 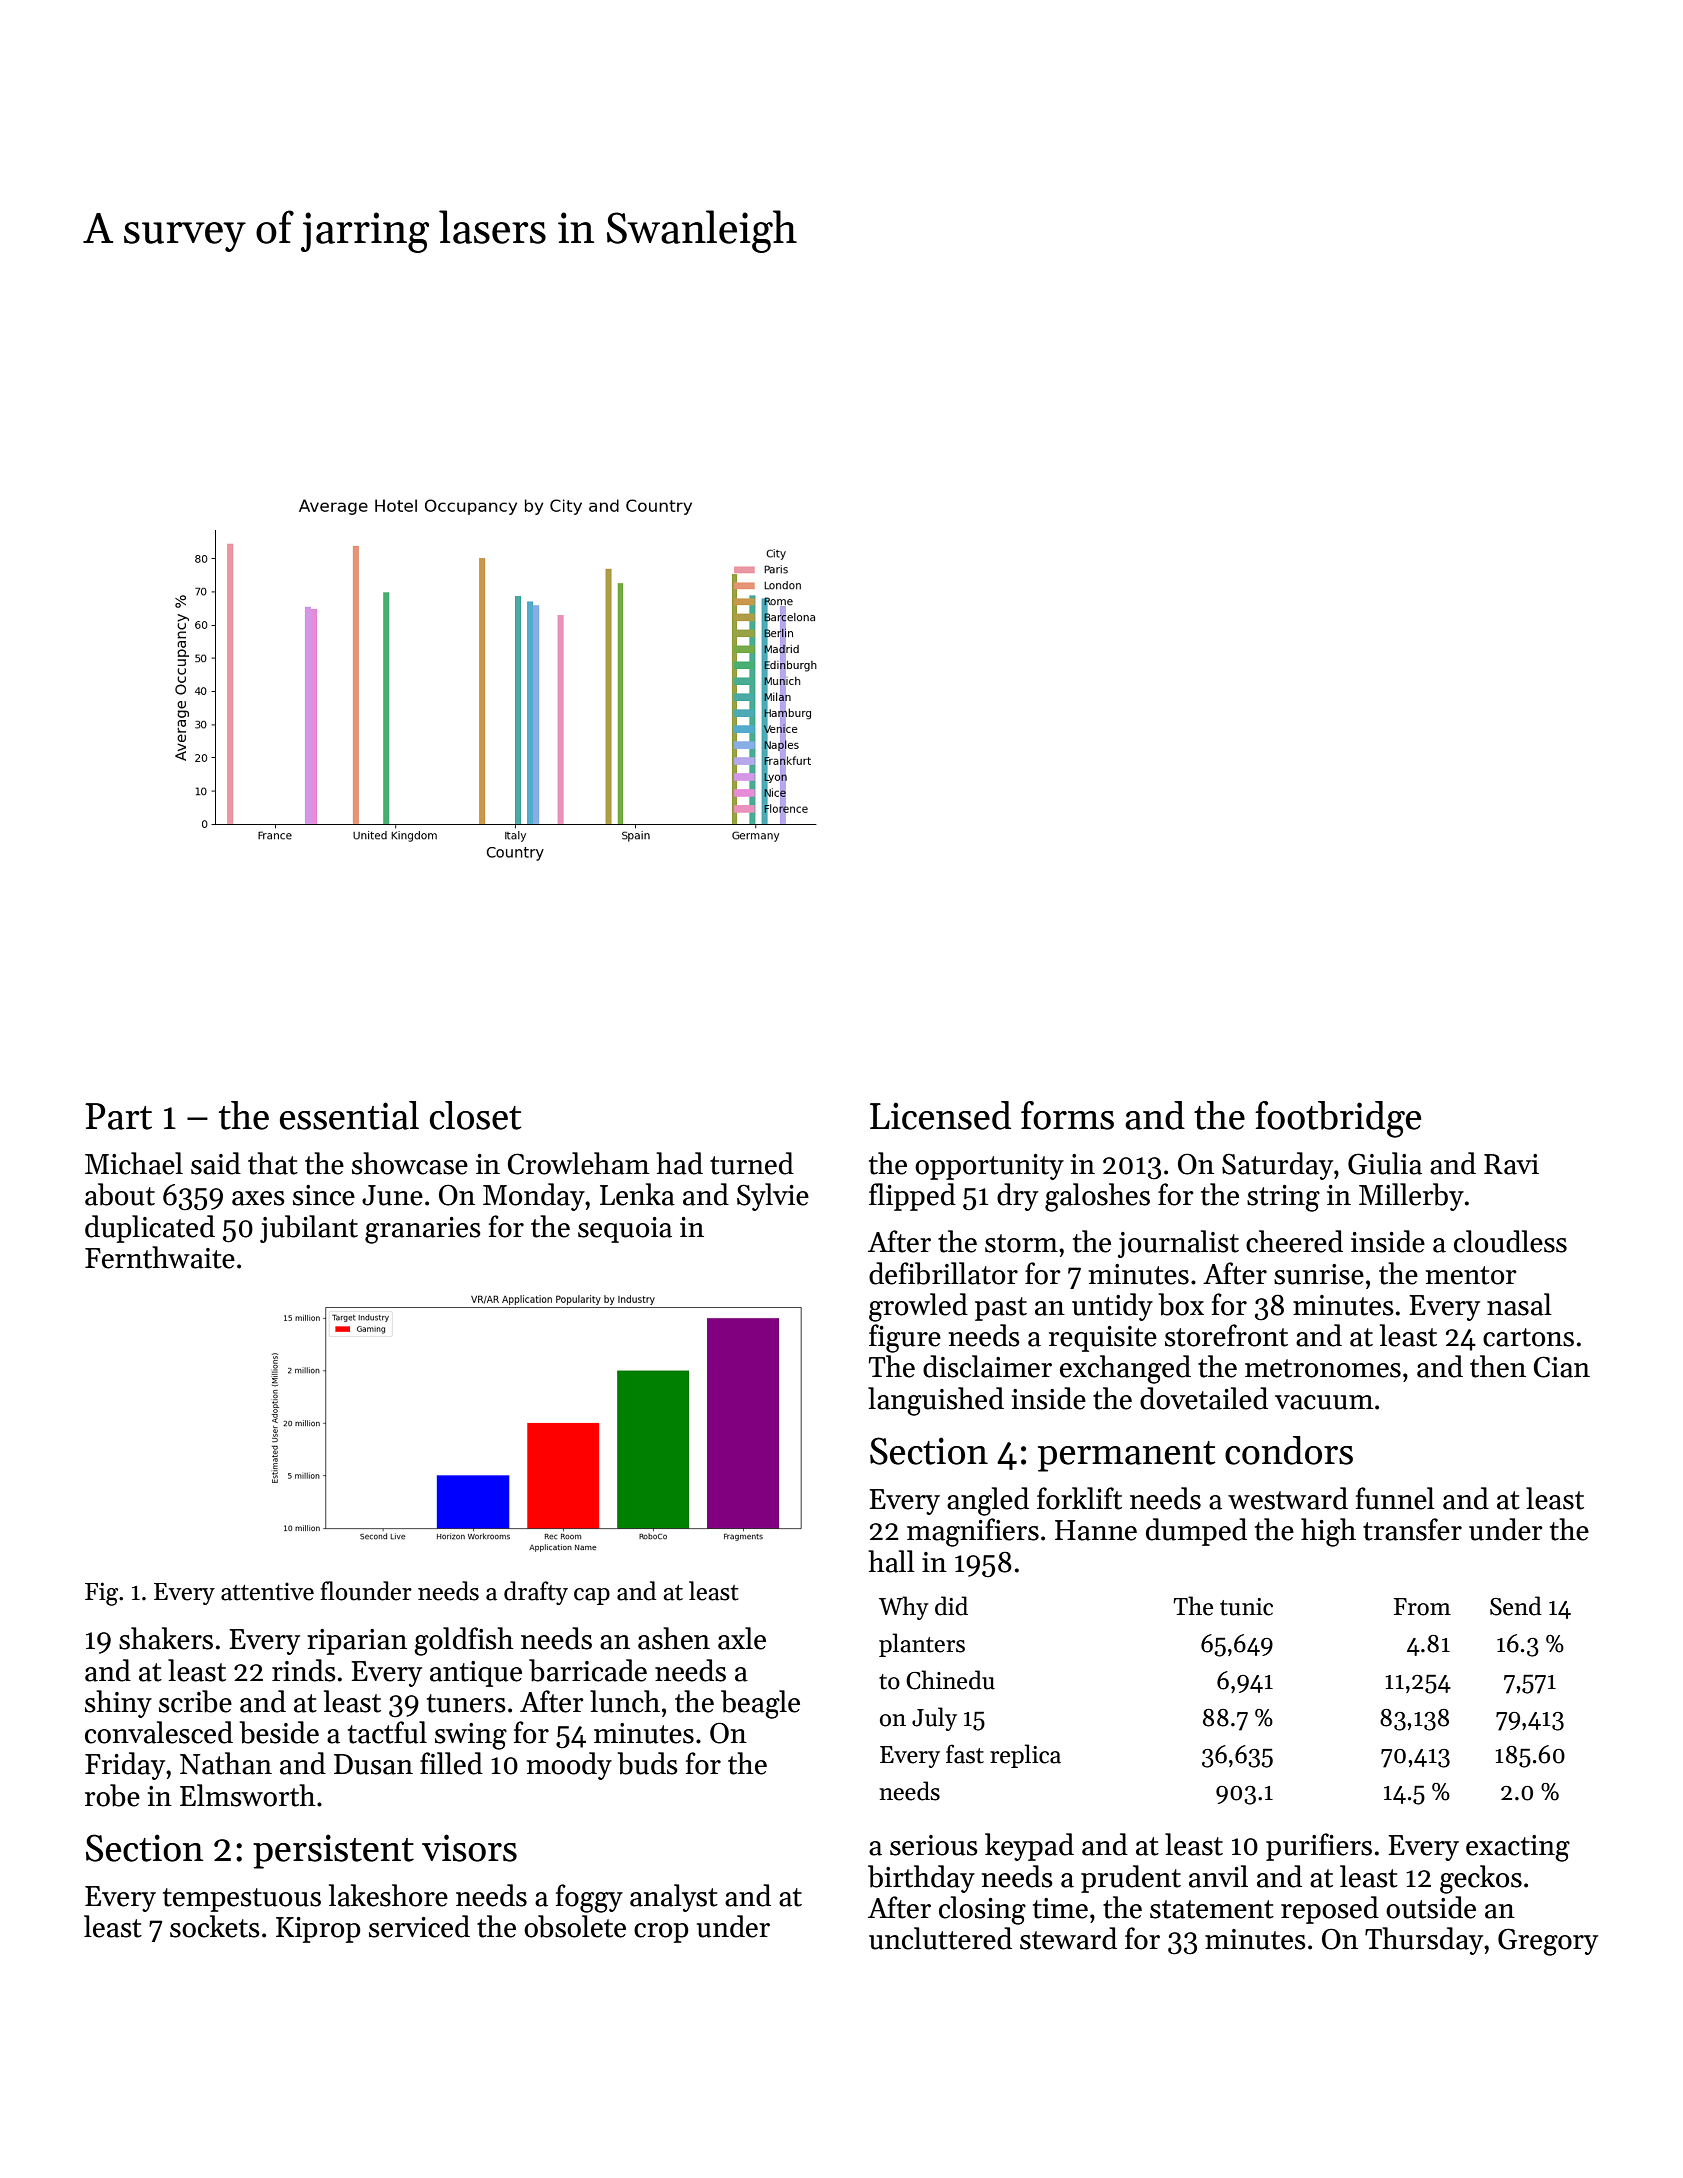 What do you see at coordinates (1212, 1909) in the page?
I see `statement` at bounding box center [1212, 1909].
